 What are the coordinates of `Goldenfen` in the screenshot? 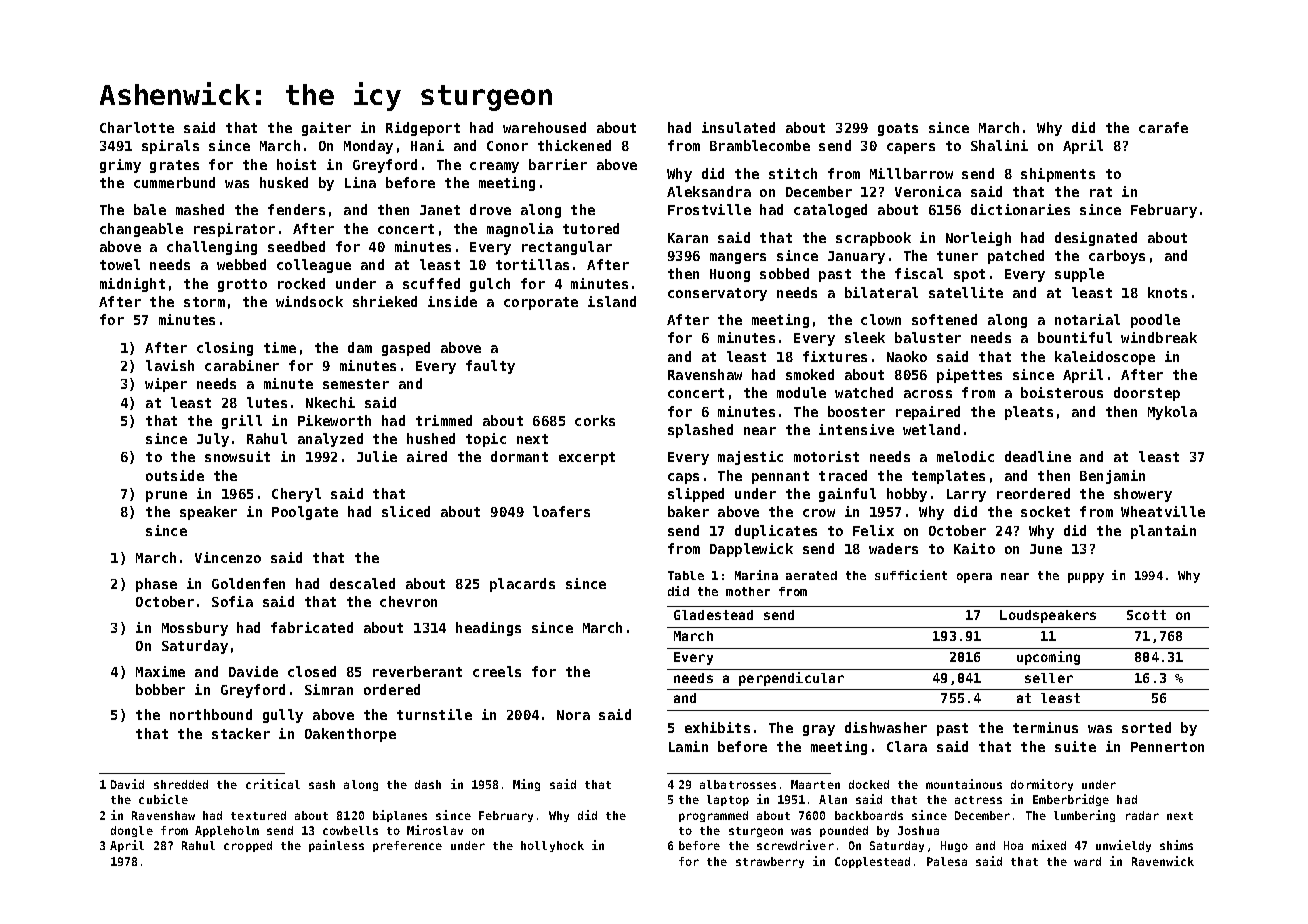 It's located at (248, 583).
